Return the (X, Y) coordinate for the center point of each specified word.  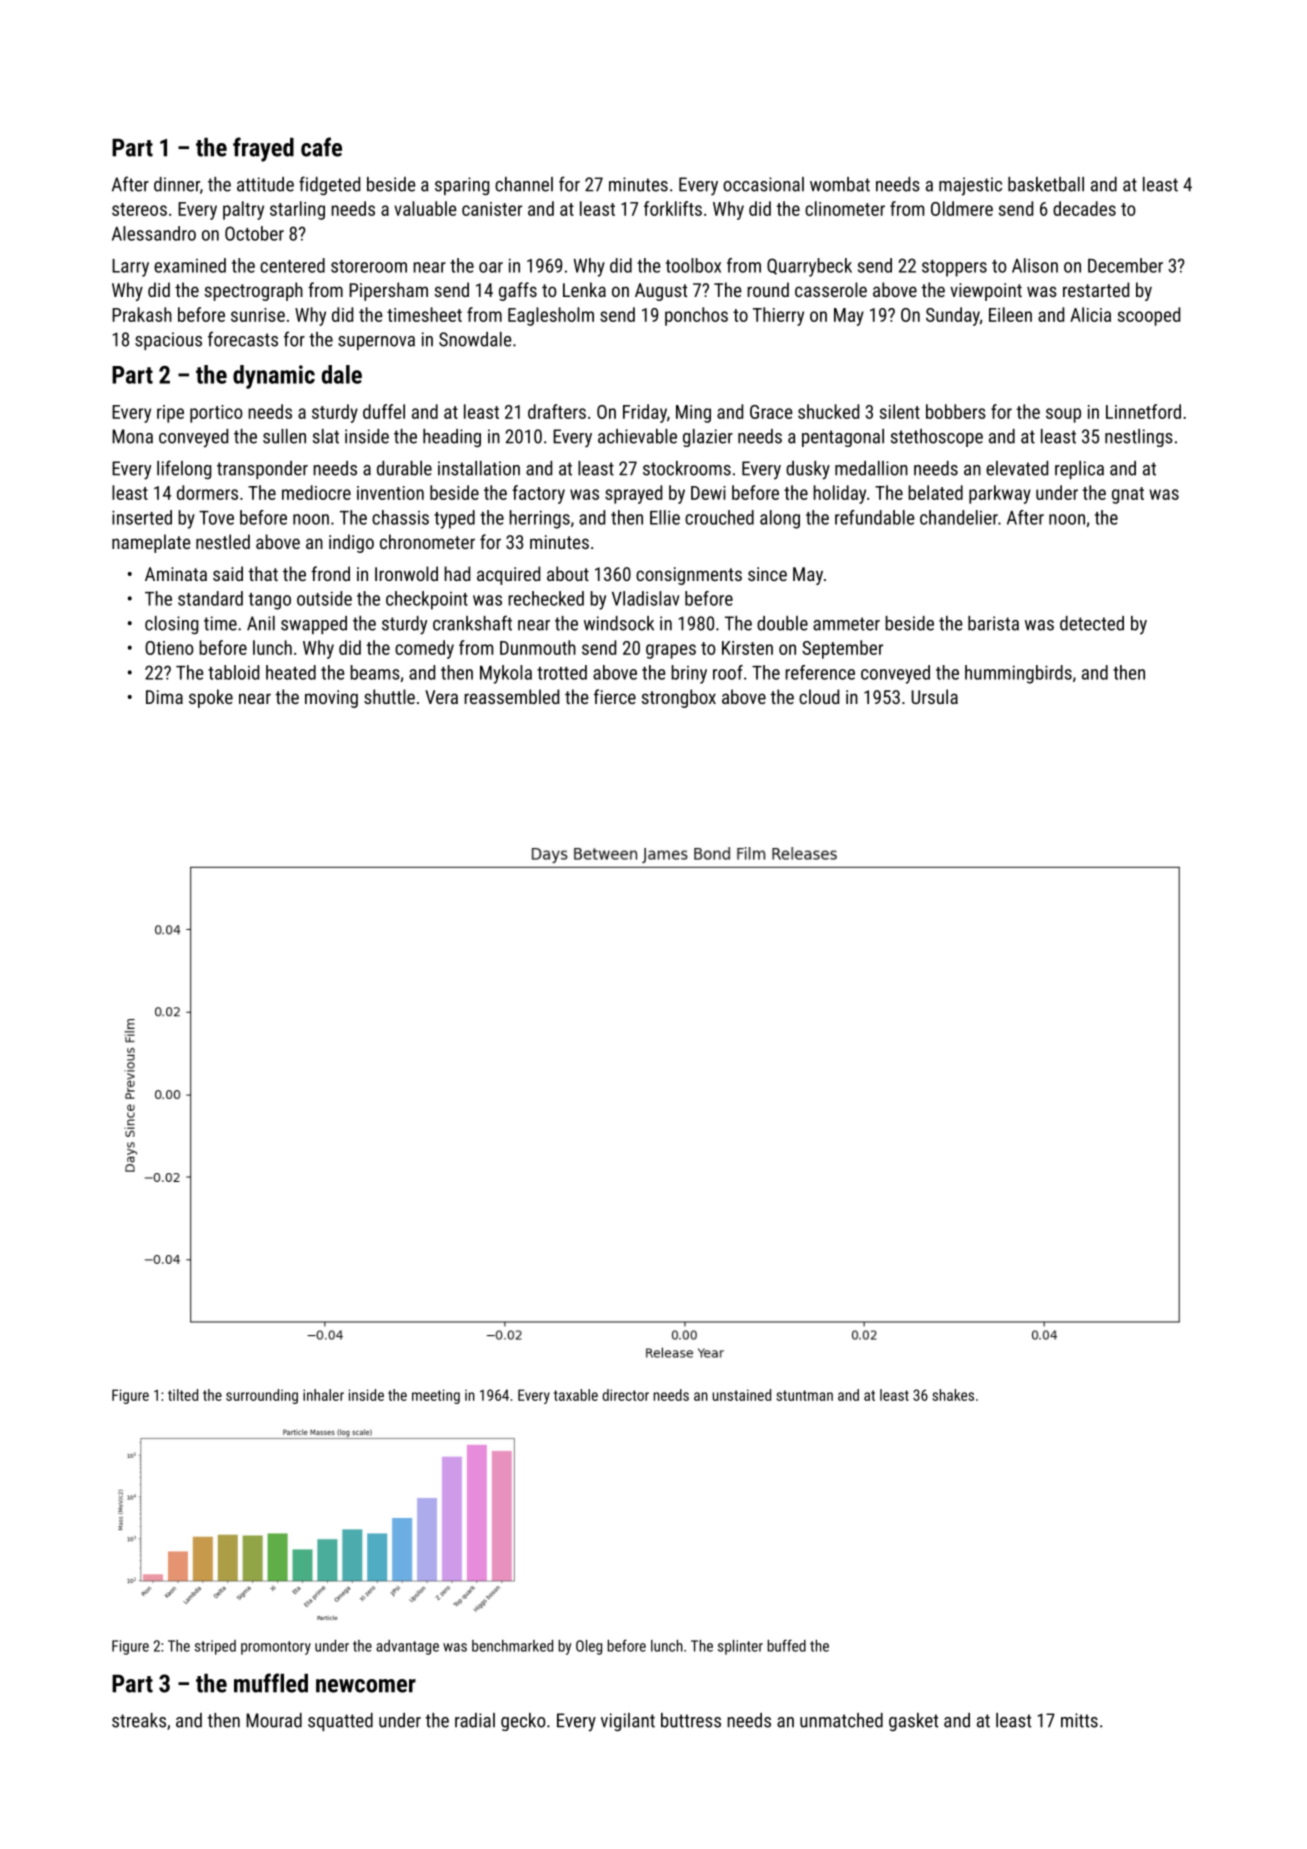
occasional (763, 184)
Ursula (934, 696)
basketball (1046, 184)
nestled (223, 541)
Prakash (142, 314)
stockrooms (687, 468)
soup (1063, 415)
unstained (741, 1395)
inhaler (323, 1395)
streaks (139, 1720)
